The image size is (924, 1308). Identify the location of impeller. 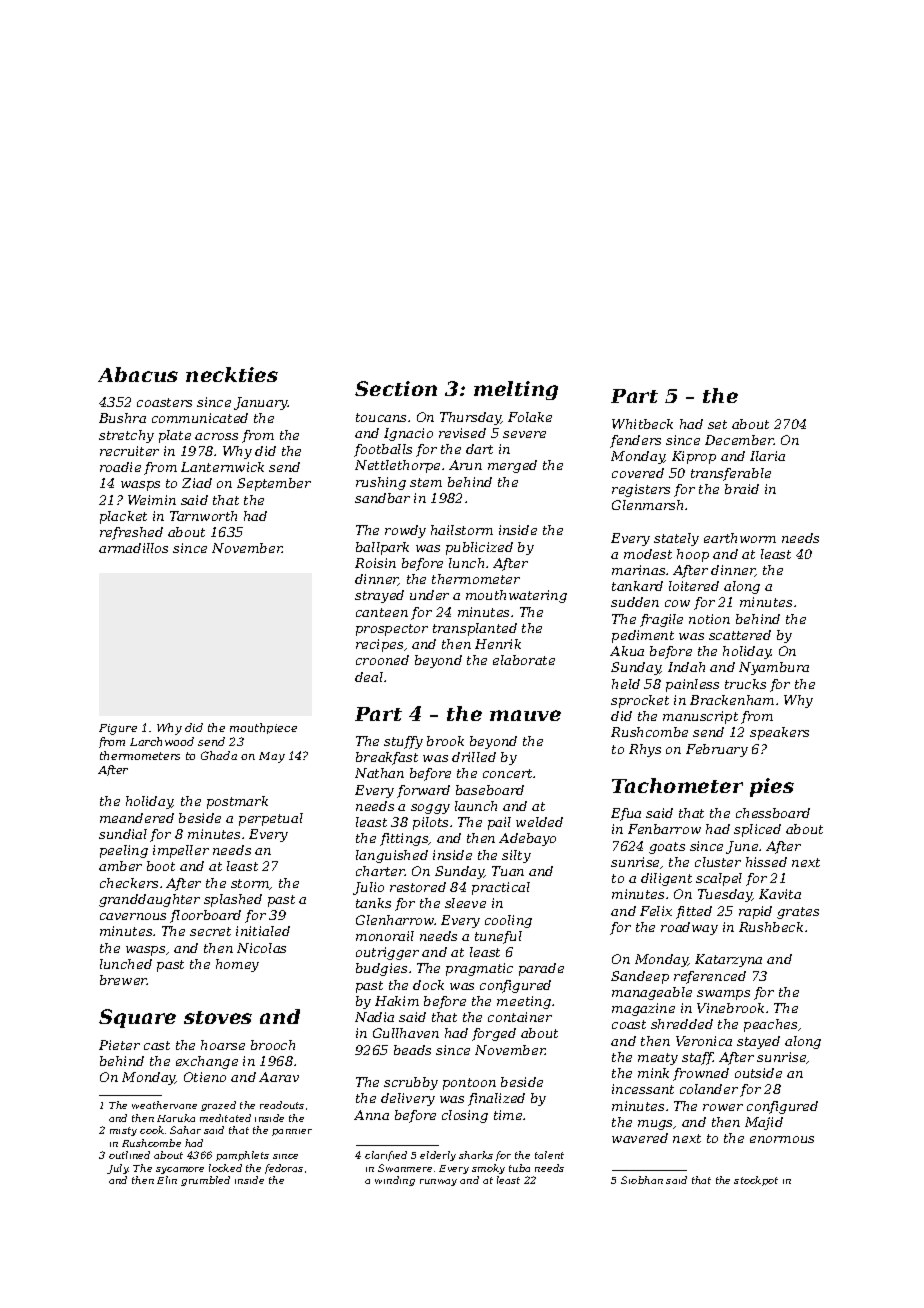
(181, 851).
